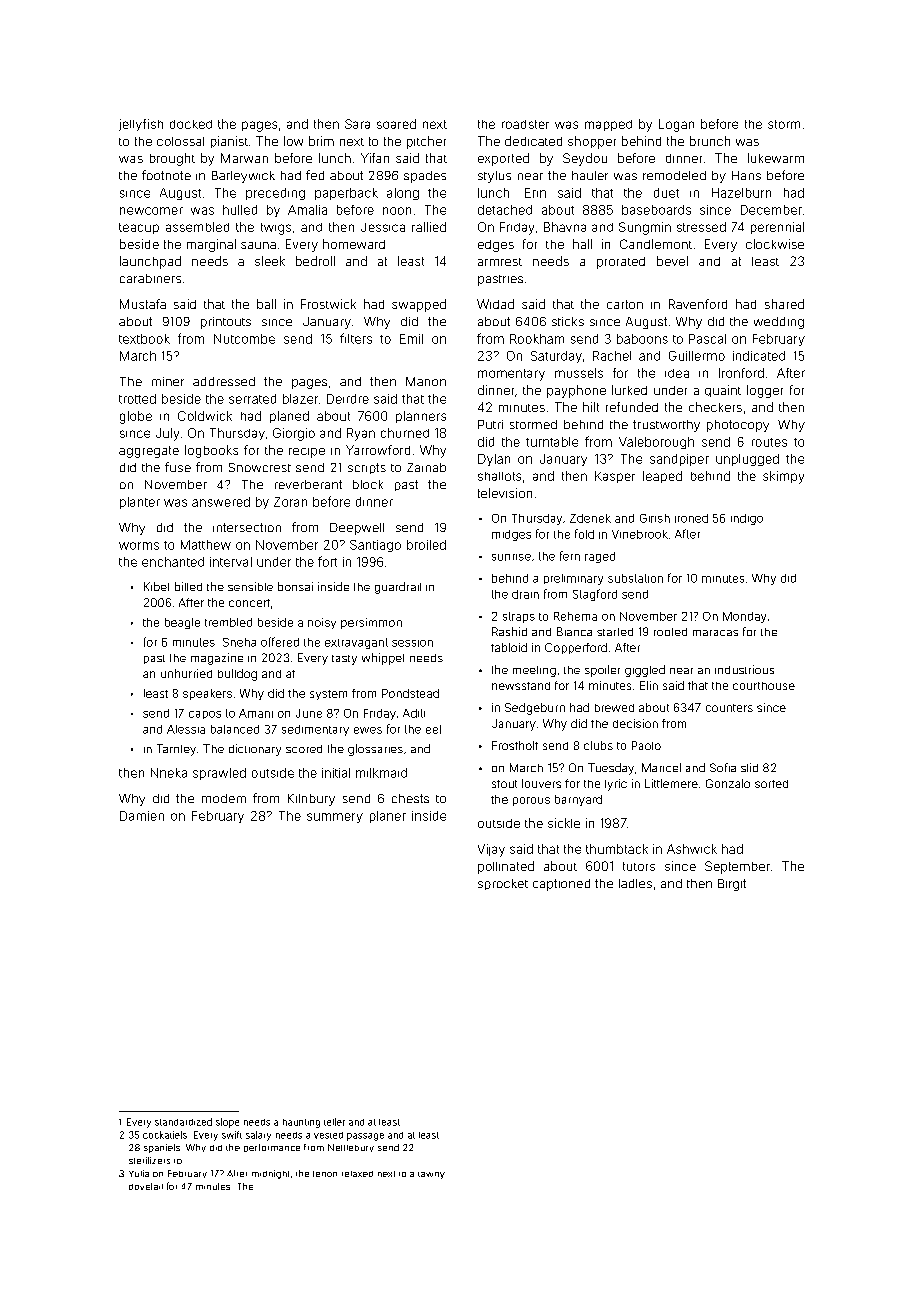 The height and width of the screenshot is (1308, 924). Describe the element at coordinates (357, 124) in the screenshot. I see `Sara` at that location.
